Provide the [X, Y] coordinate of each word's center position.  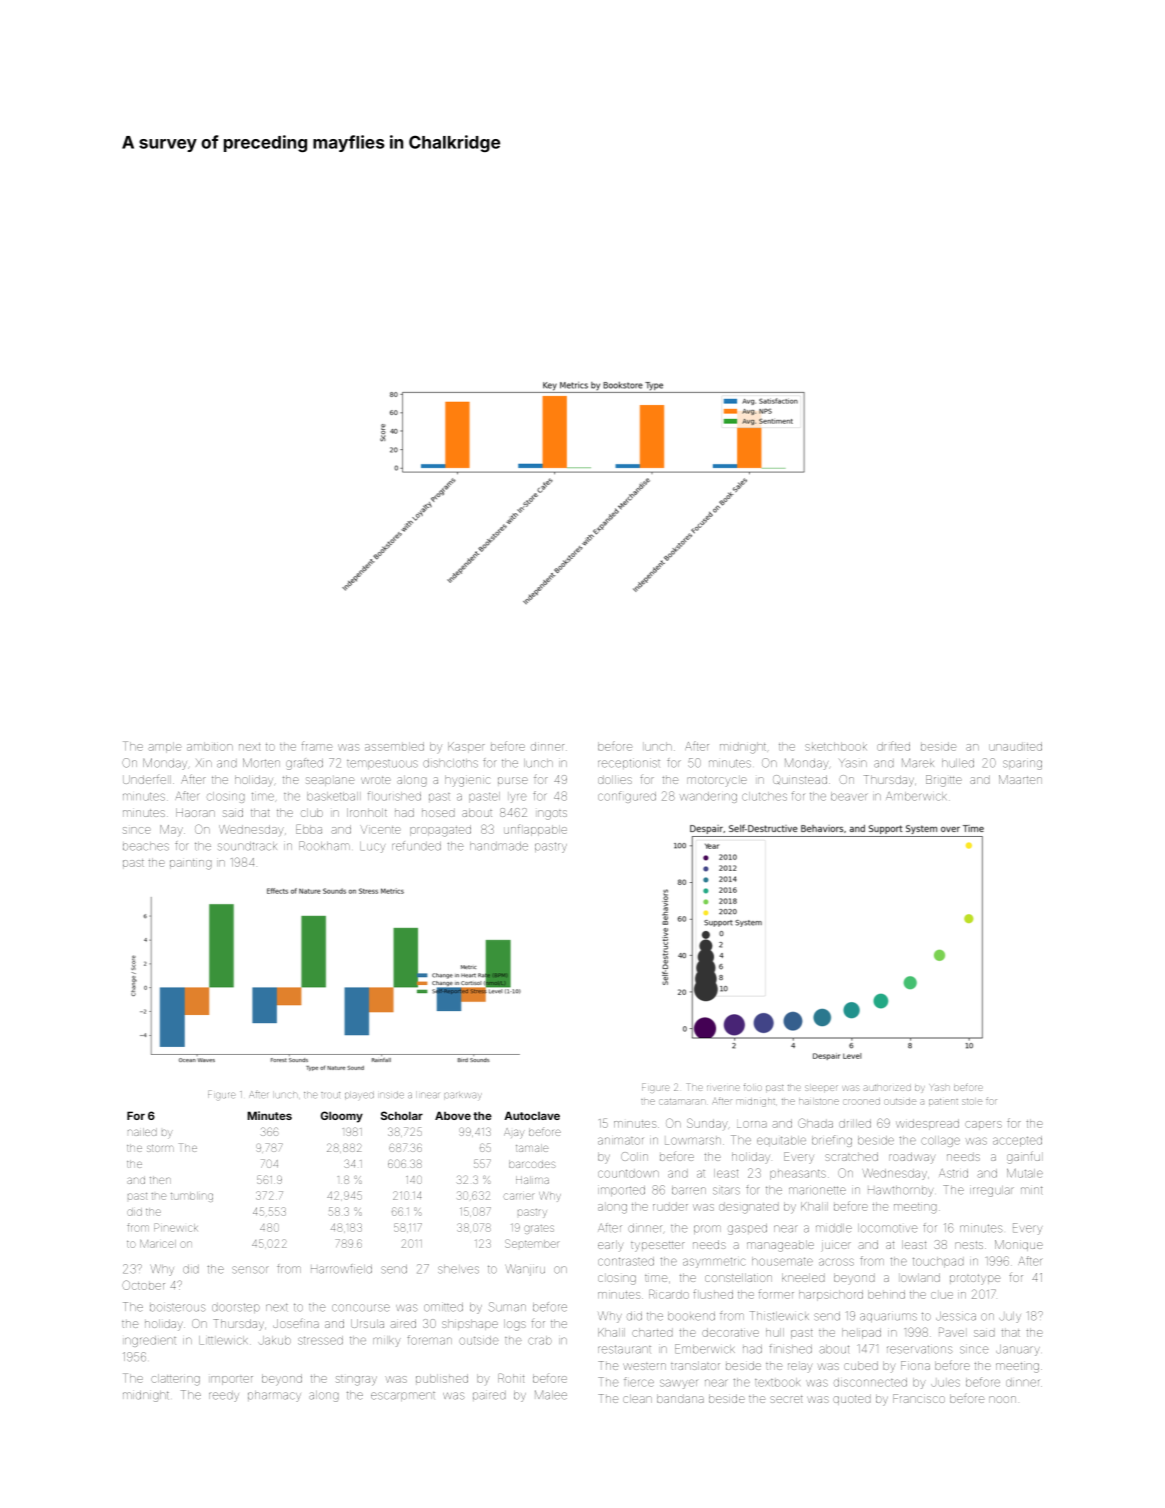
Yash [939, 1087]
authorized [887, 1088]
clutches [764, 796]
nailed [142, 1132]
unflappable [535, 830]
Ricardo [669, 1294]
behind [886, 1294]
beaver [849, 796]
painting [191, 864]
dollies [615, 779]
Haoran [195, 812]
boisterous [178, 1308]
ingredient [150, 1341]
